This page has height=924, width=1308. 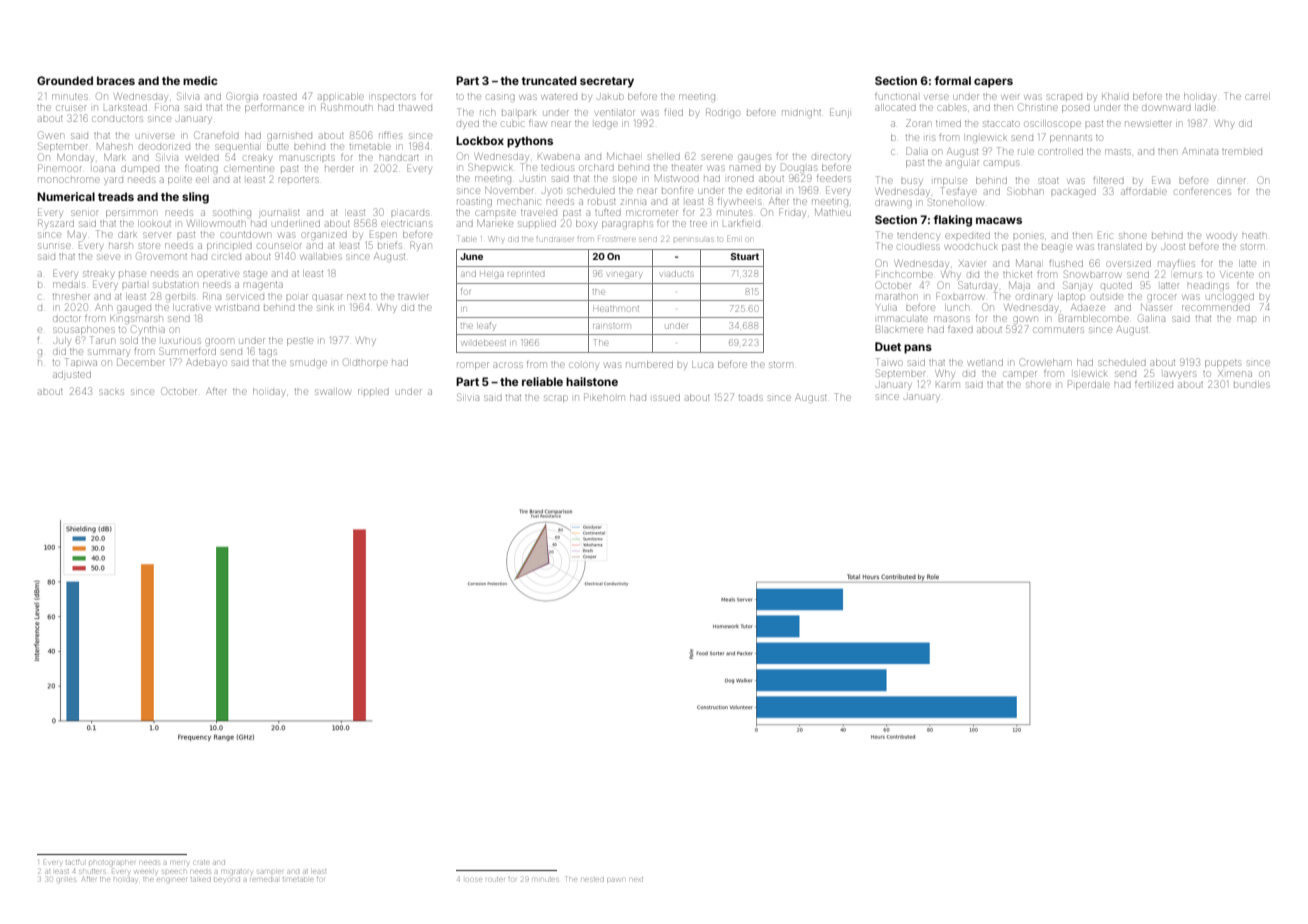 I want to click on posed, so click(x=1076, y=109).
